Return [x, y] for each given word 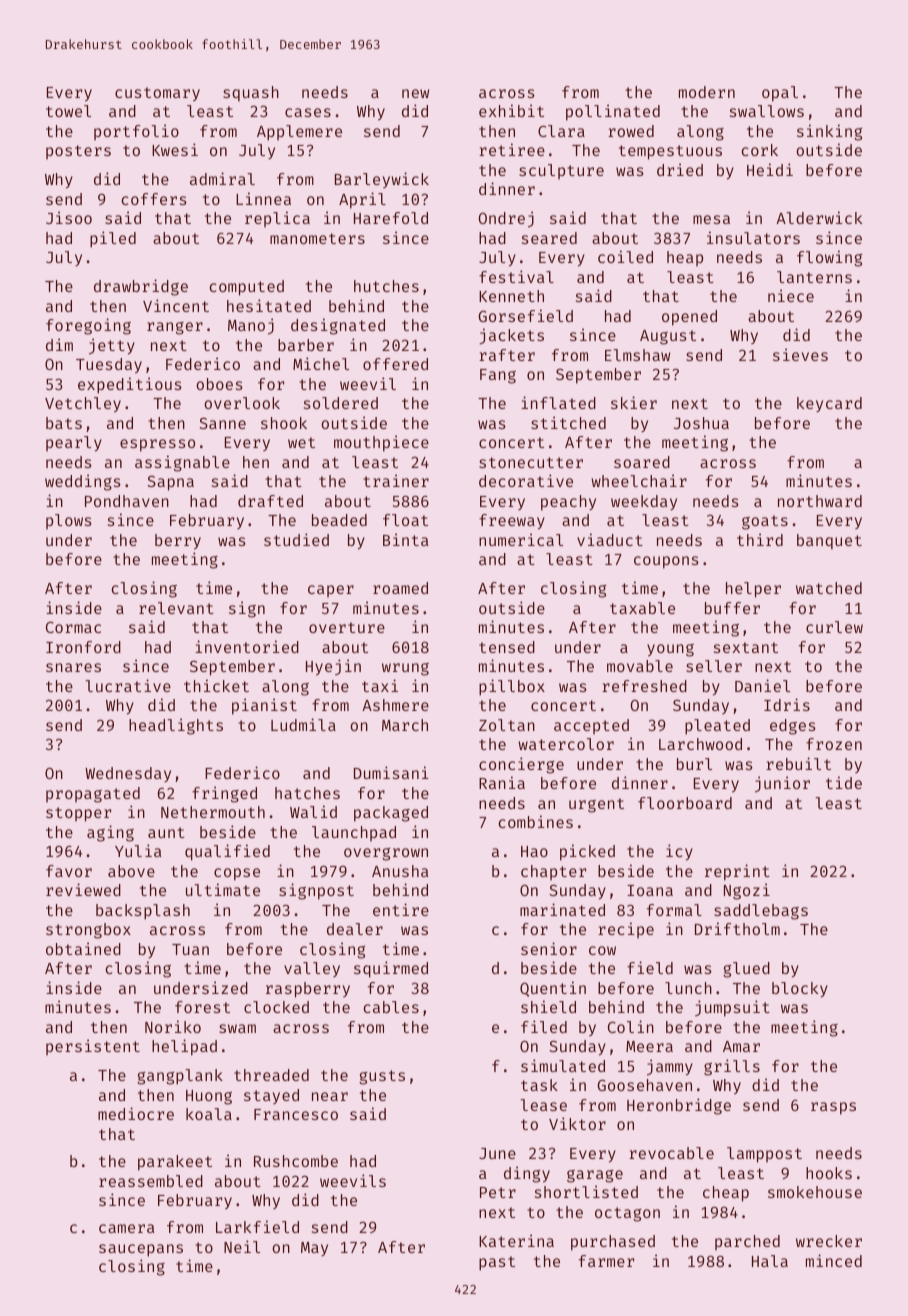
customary [157, 94]
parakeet [175, 1163]
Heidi [770, 169]
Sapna [170, 483]
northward [820, 501]
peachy [568, 503]
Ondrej [506, 219]
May [314, 1249]
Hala [770, 1261]
